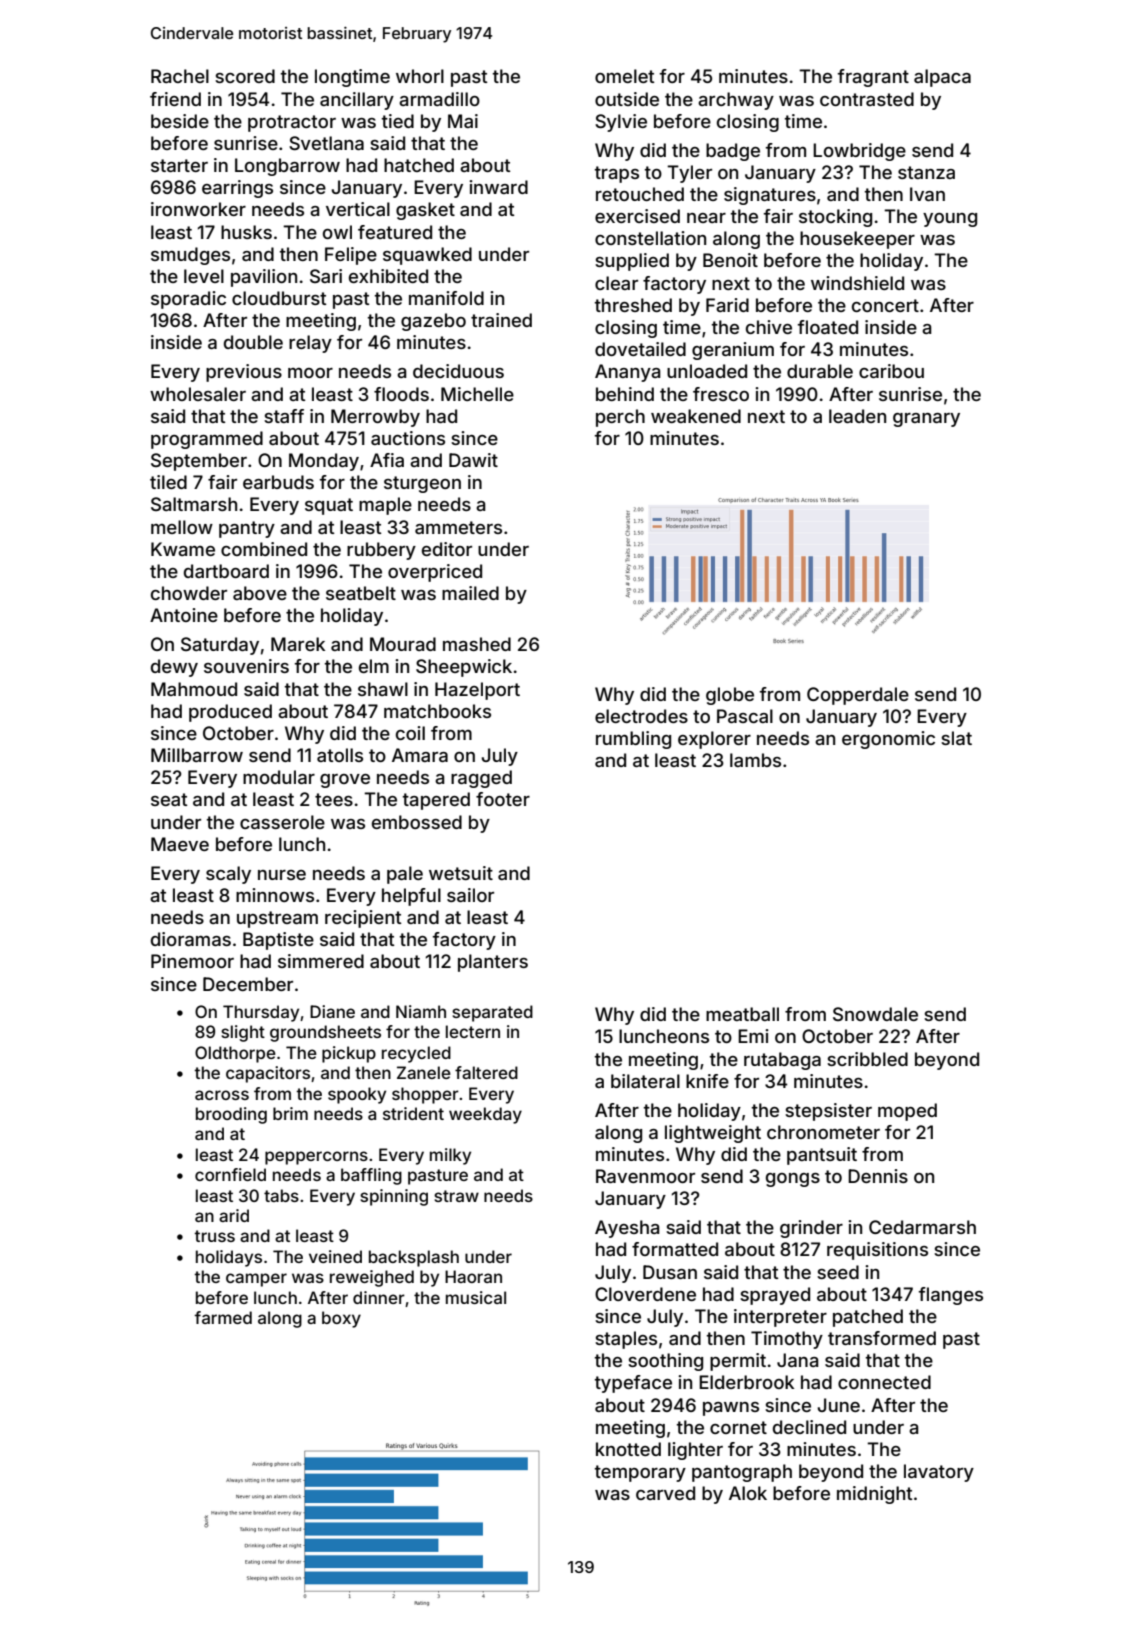 Image resolution: width=1135 pixels, height=1644 pixels. I want to click on moped, so click(907, 1112).
